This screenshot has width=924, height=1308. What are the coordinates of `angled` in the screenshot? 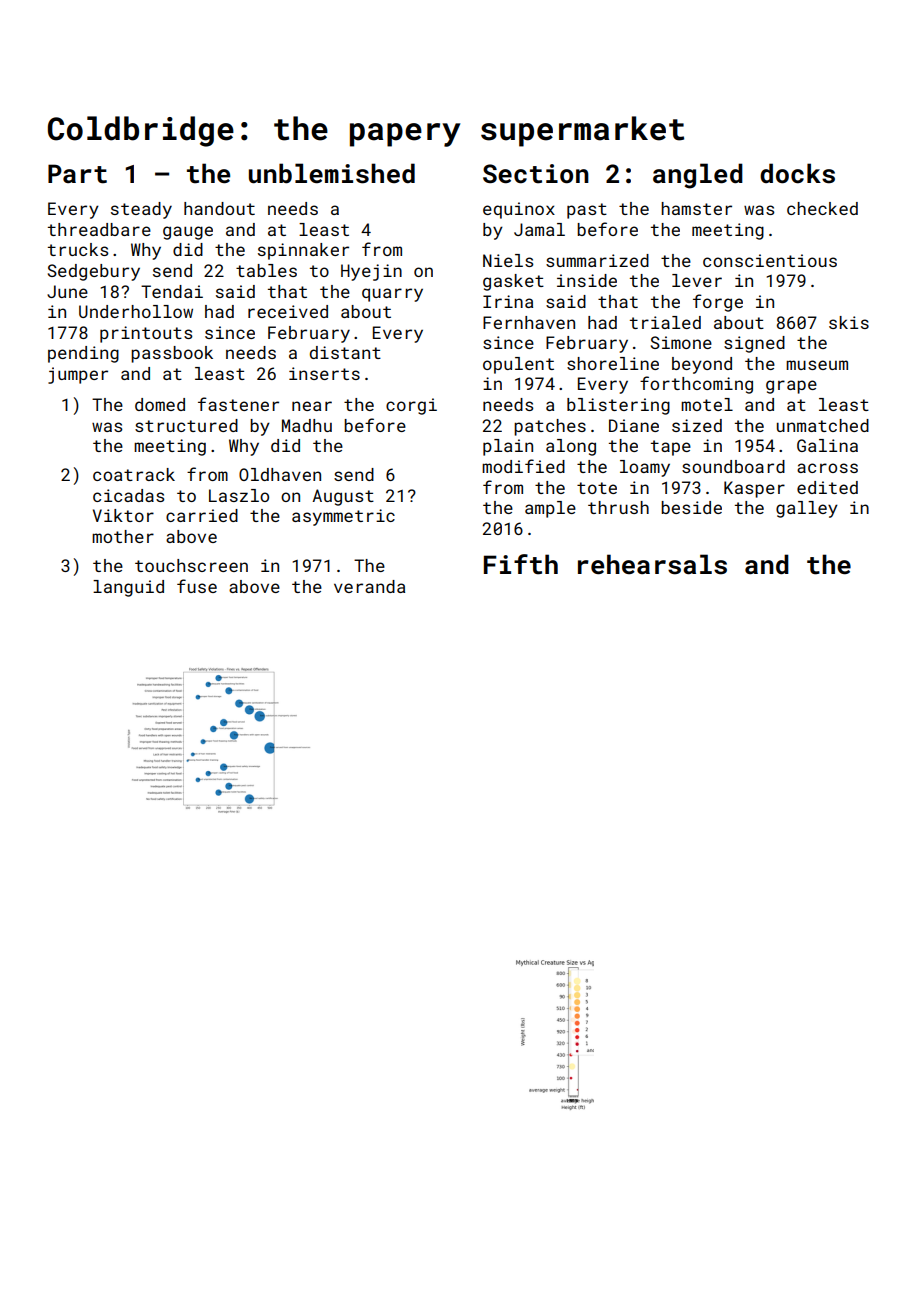 It's located at (698, 176).
